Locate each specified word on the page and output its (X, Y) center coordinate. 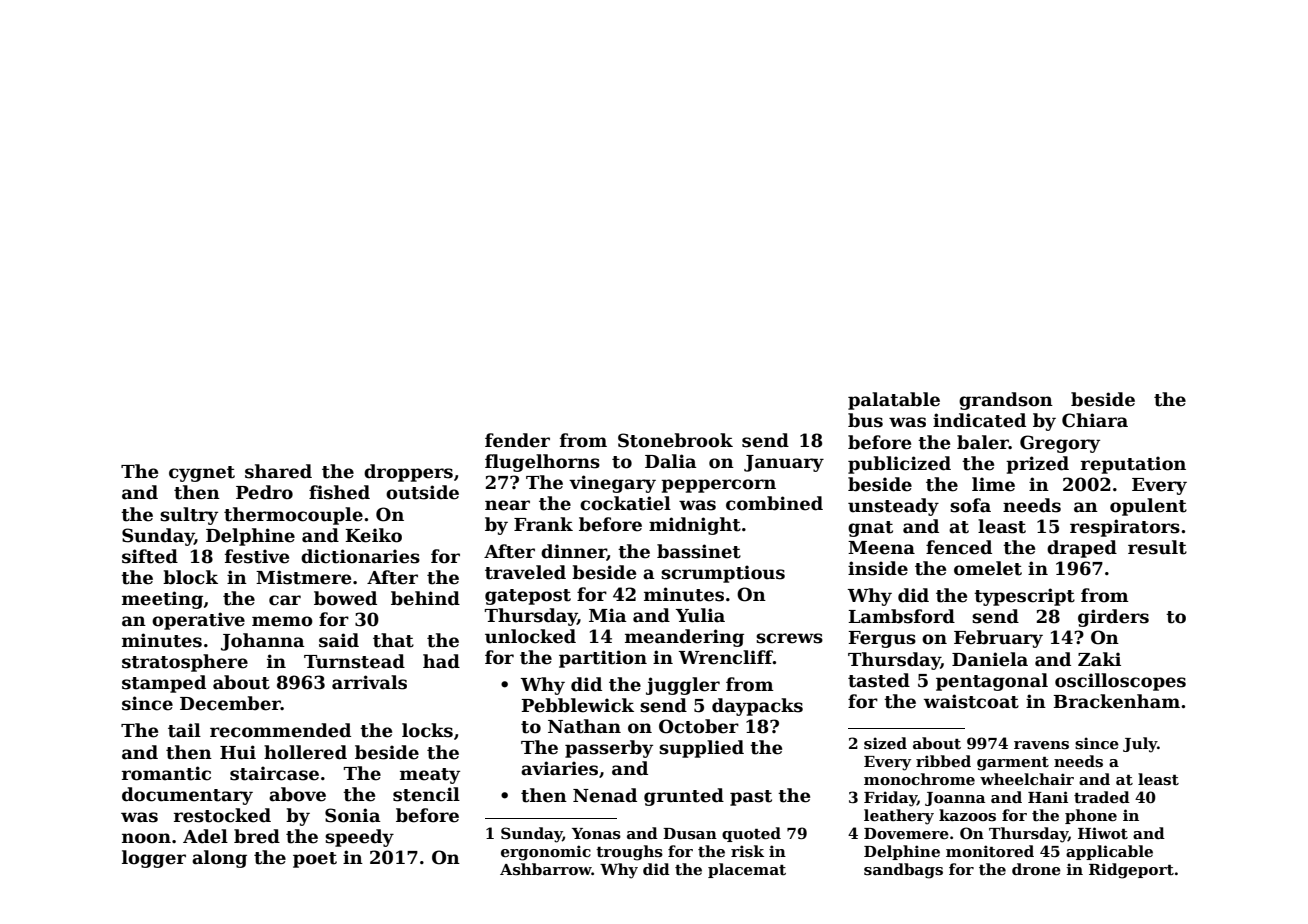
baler (983, 442)
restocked (222, 815)
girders (1113, 618)
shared (278, 471)
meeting (162, 600)
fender (517, 440)
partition (603, 659)
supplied (701, 749)
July (1140, 745)
